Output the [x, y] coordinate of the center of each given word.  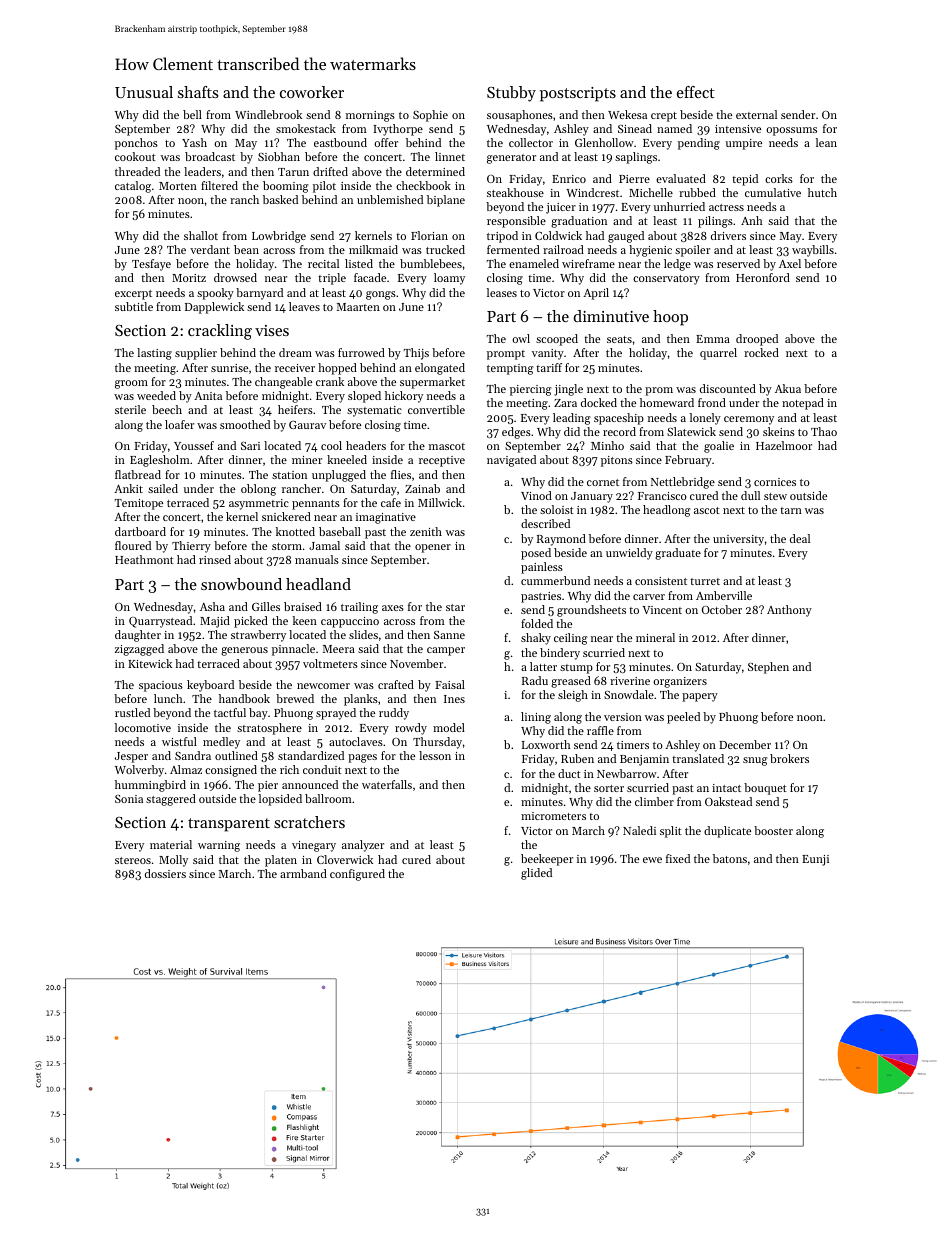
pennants [316, 505]
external [756, 114]
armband [303, 873]
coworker [312, 92]
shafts [198, 92]
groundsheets [591, 611]
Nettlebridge [683, 483]
